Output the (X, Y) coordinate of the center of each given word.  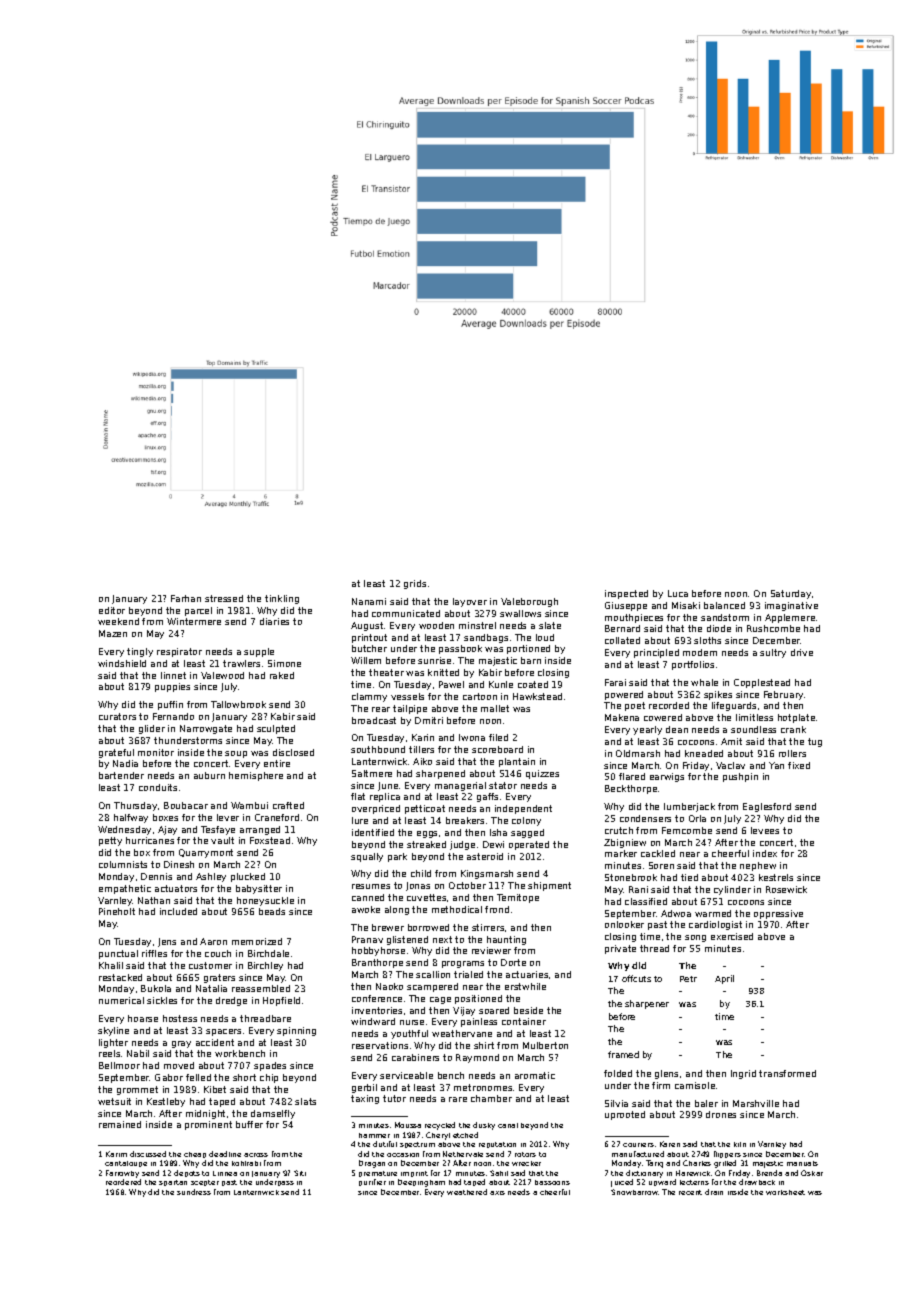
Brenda (769, 1173)
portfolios (693, 665)
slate (550, 625)
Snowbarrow (634, 1192)
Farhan (186, 598)
